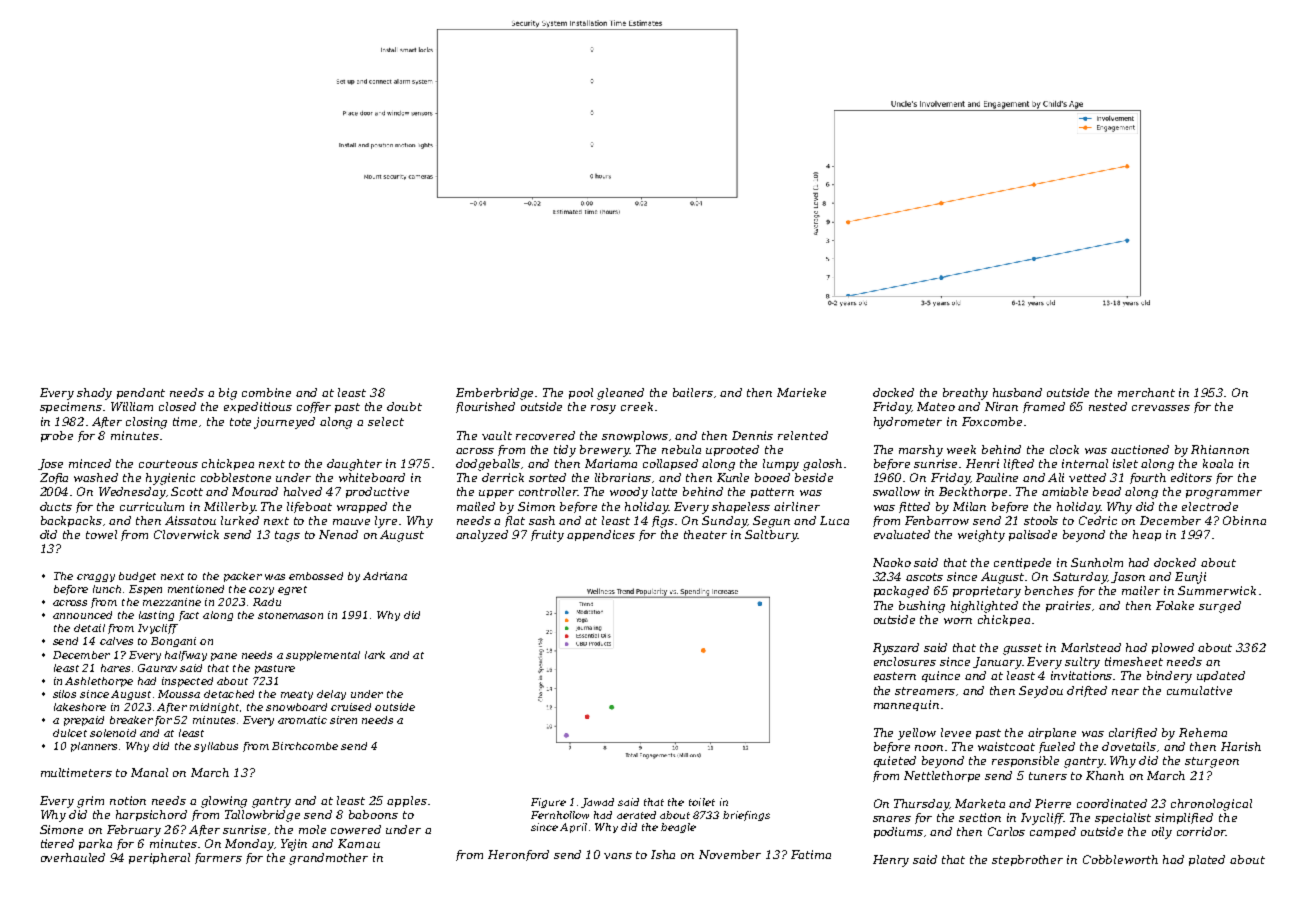 This screenshot has height=924, width=1308. Describe the element at coordinates (1217, 590) in the screenshot. I see `Summerwick` at that location.
